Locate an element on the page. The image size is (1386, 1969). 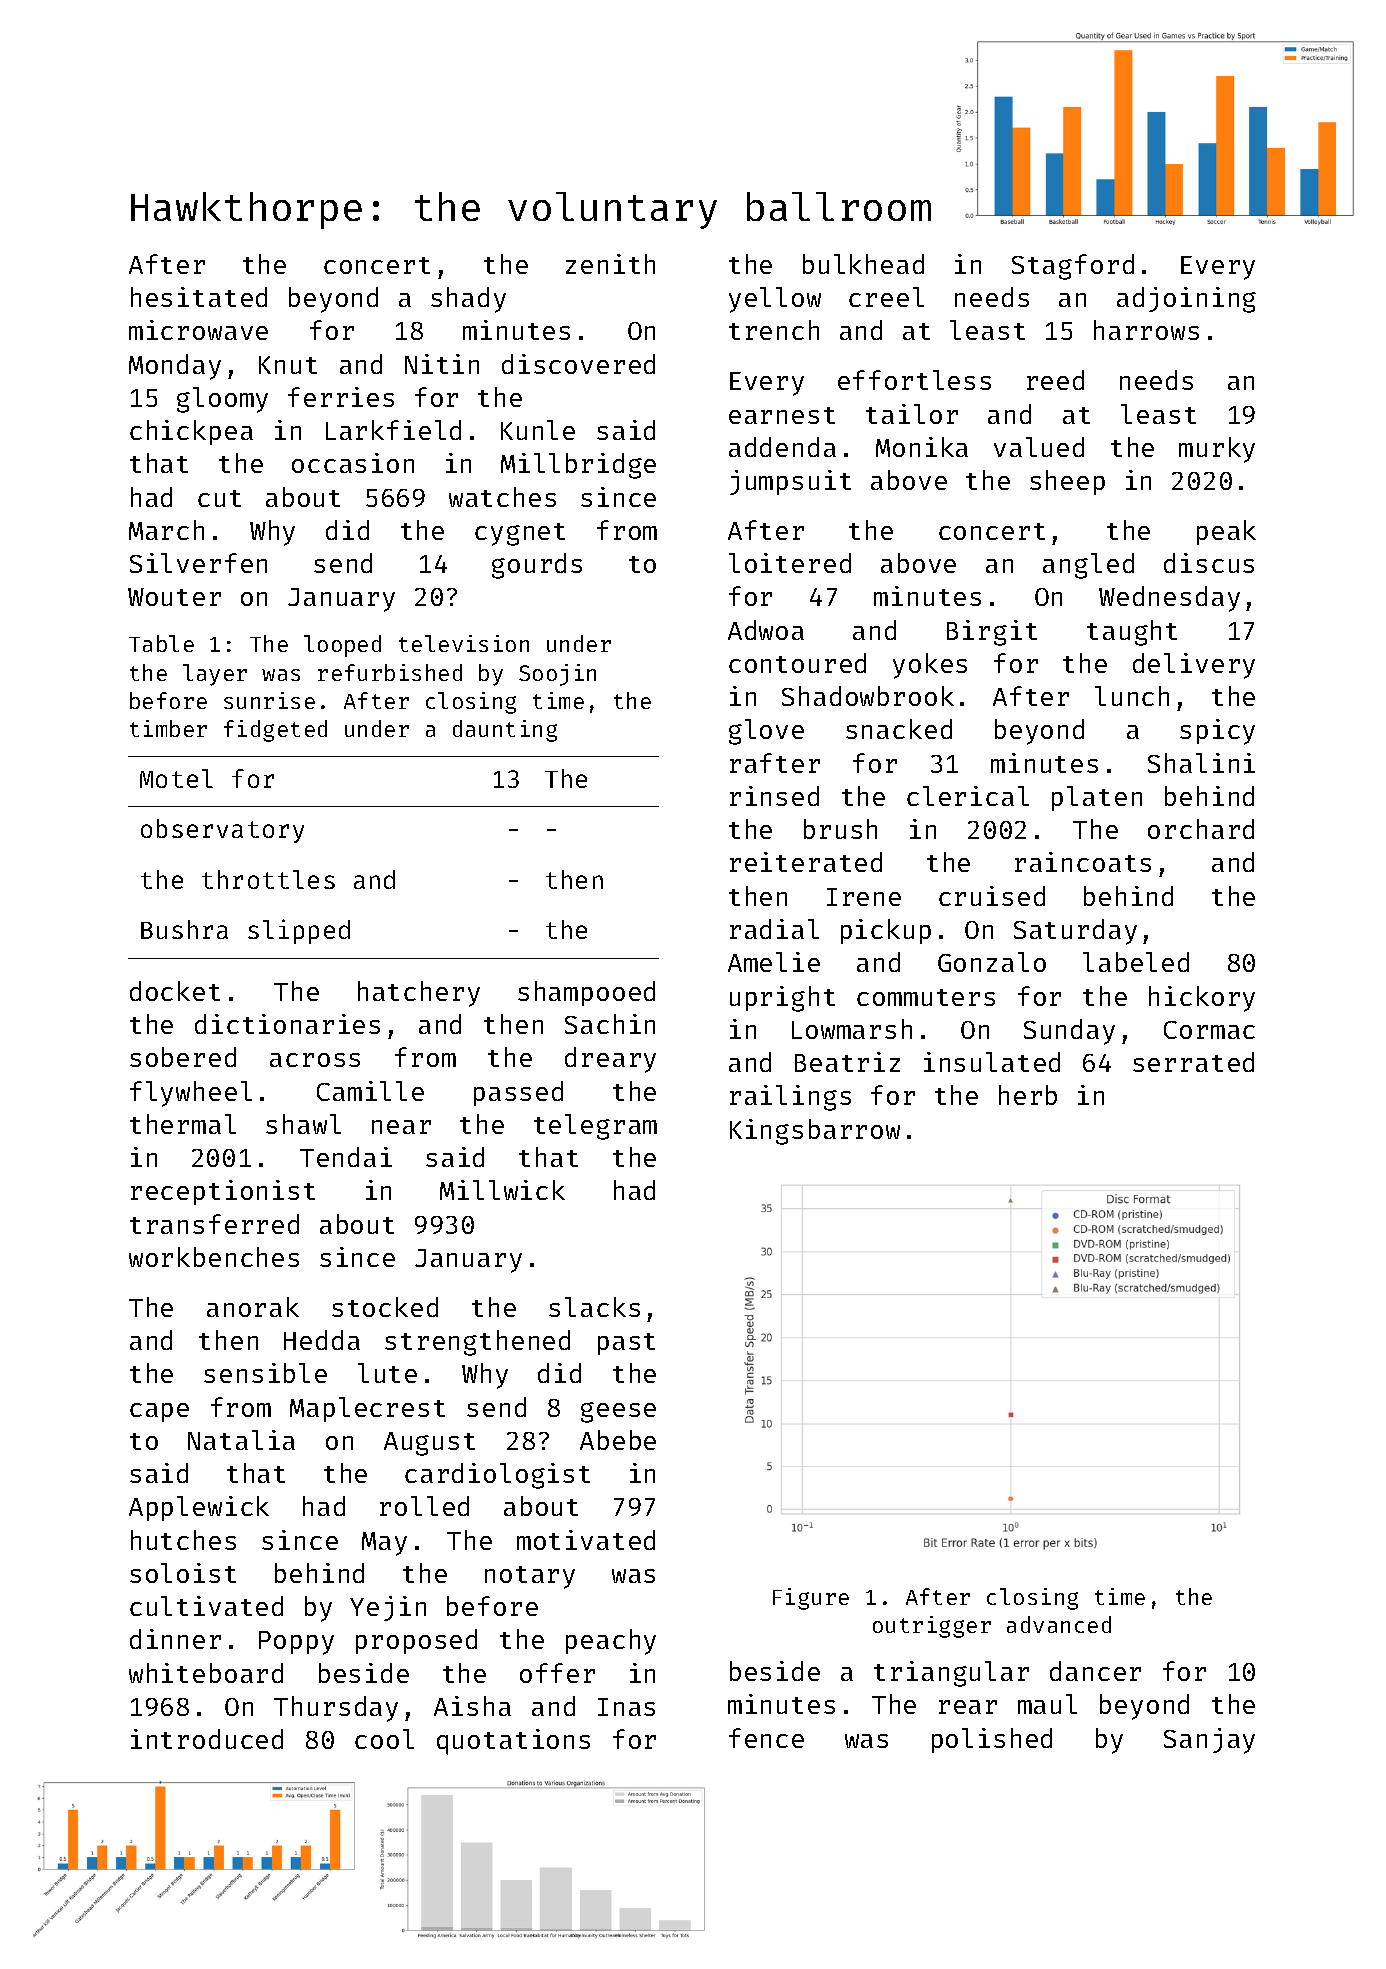
lunch is located at coordinates (1132, 696).
